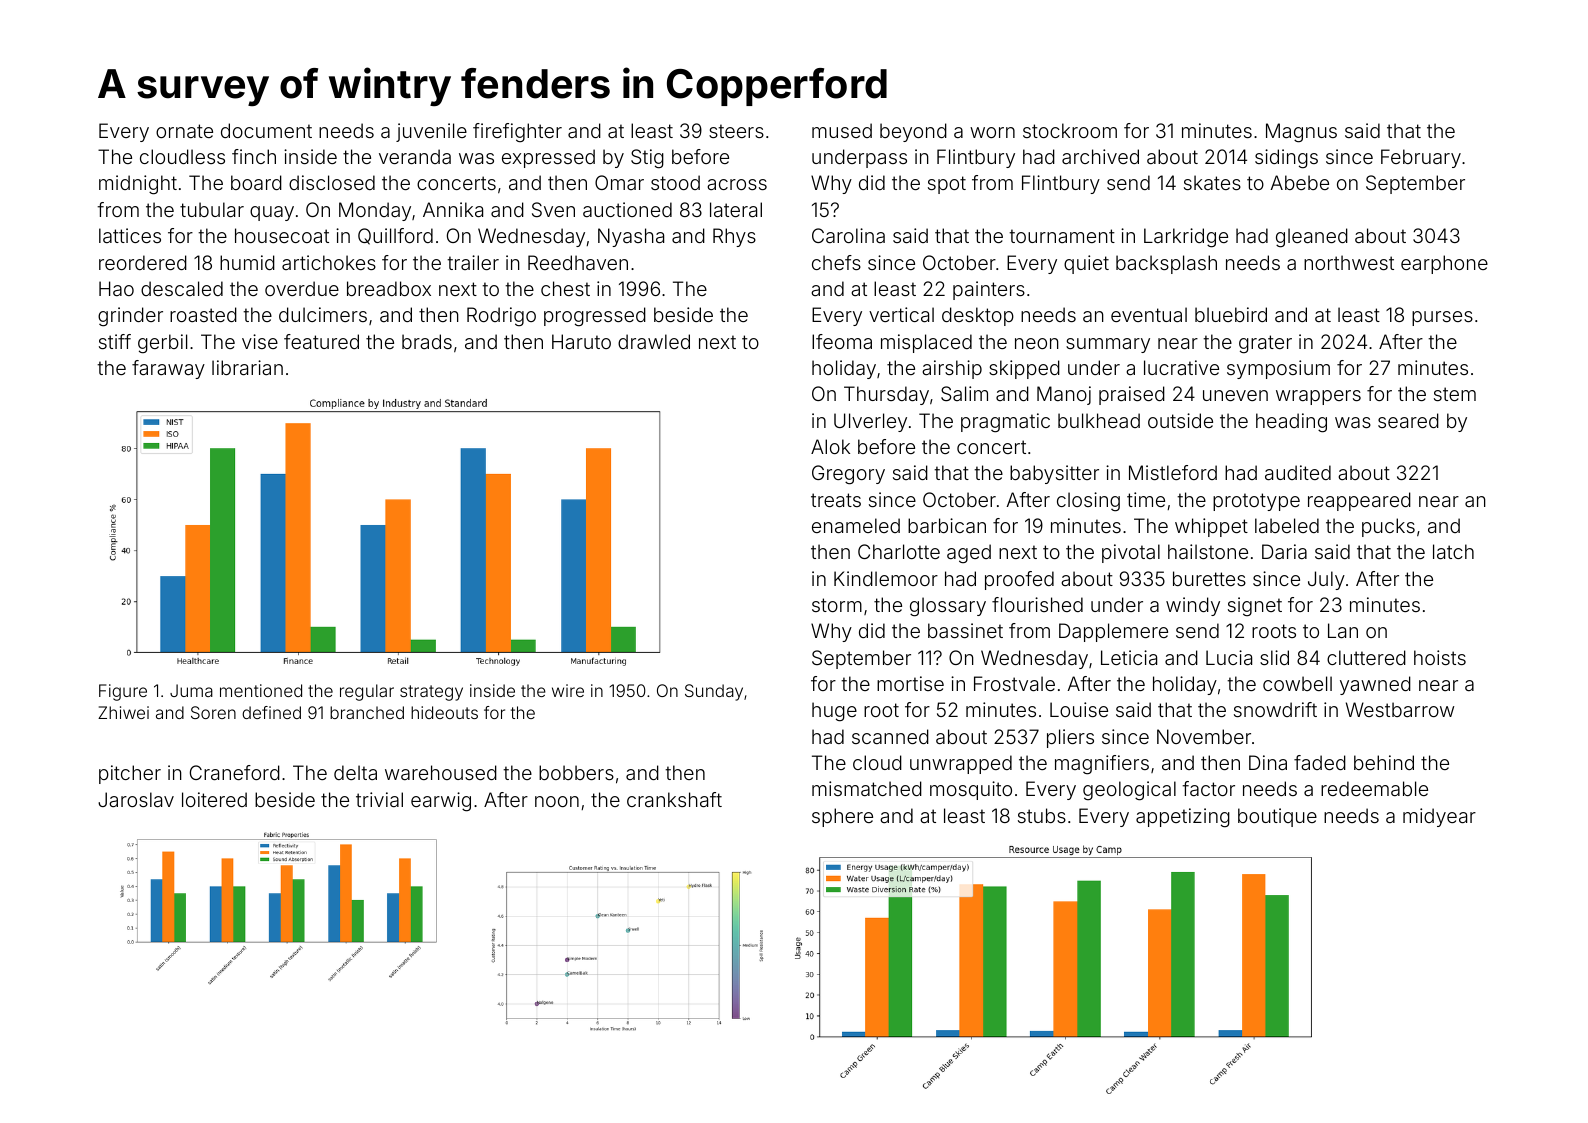 This screenshot has width=1588, height=1123. I want to click on veranda, so click(415, 156).
